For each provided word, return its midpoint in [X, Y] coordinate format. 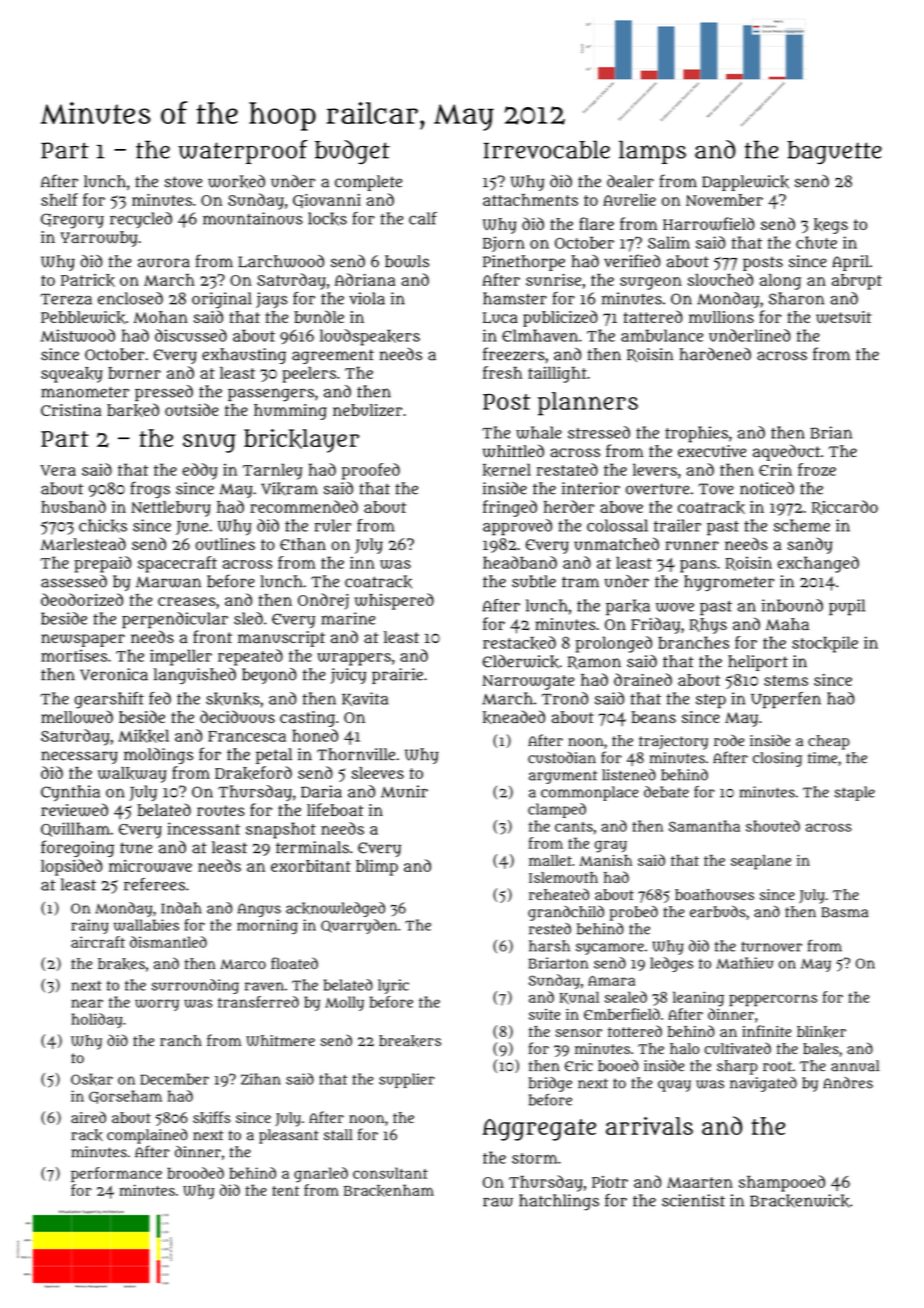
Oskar [92, 1079]
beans [653, 717]
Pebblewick [83, 317]
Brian [831, 432]
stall [338, 1135]
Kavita [365, 699]
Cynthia [70, 793]
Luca [500, 317]
